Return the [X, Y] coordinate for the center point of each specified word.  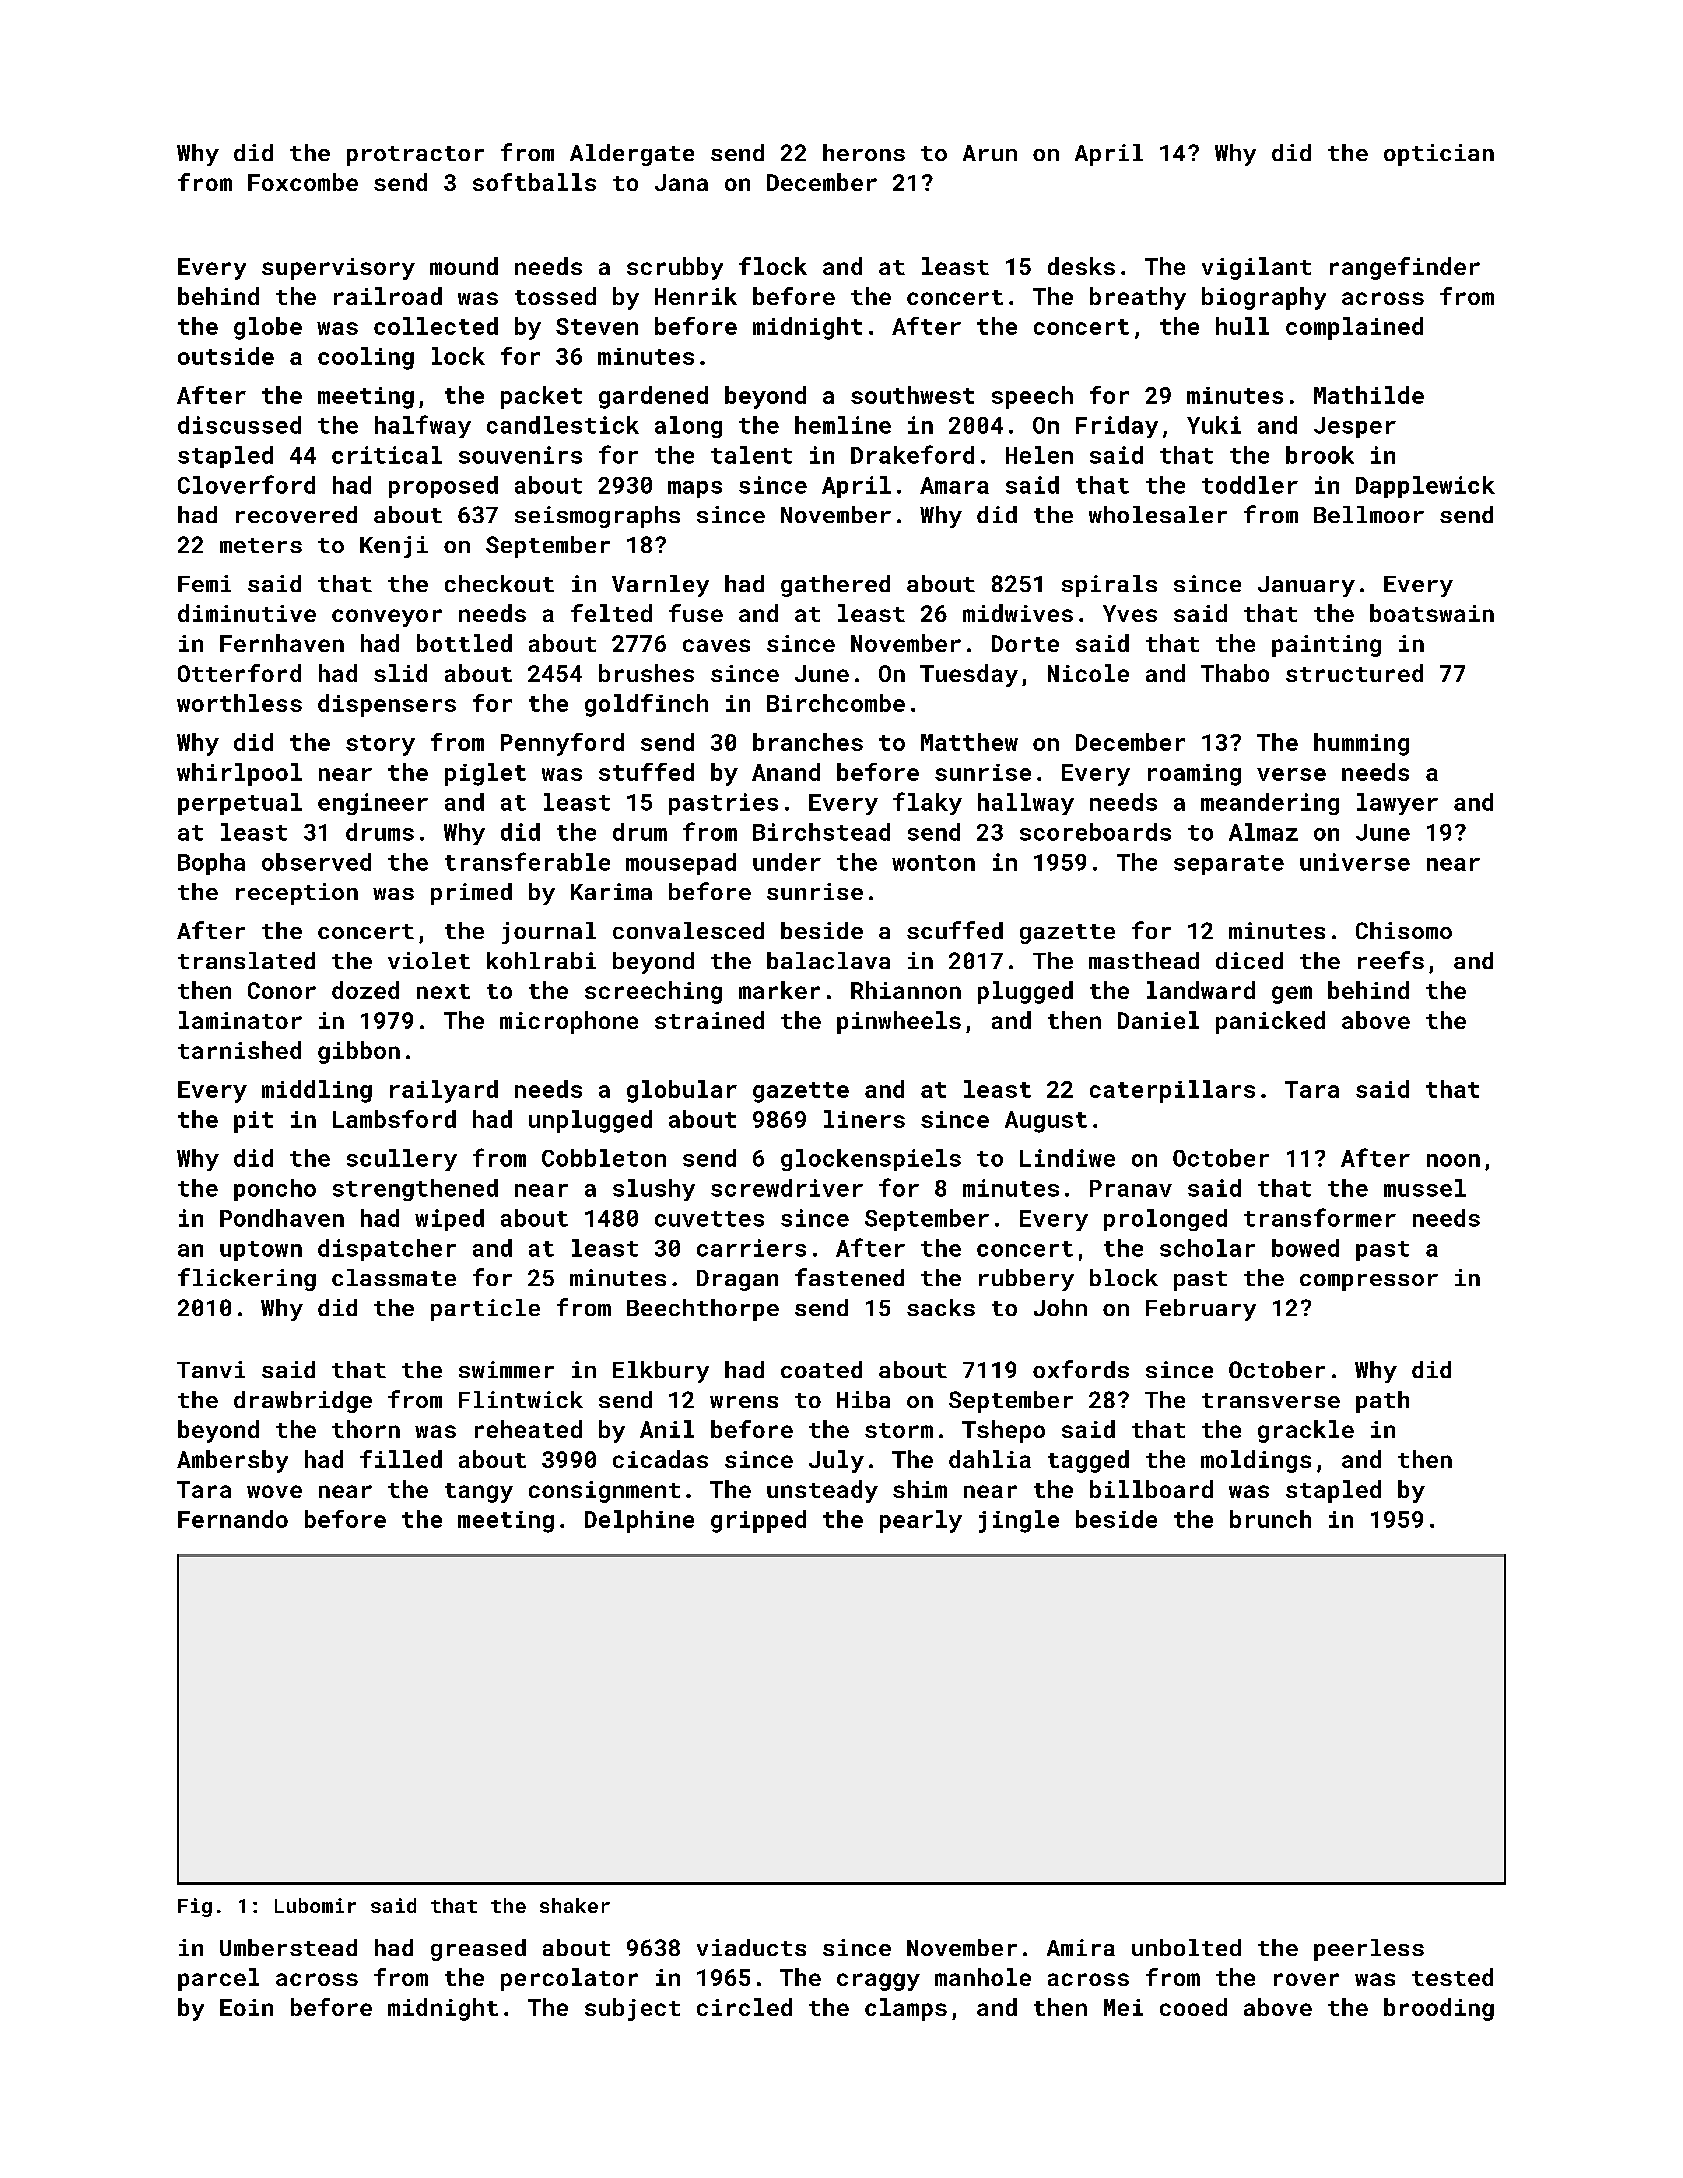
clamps [906, 2009]
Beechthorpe [703, 1310]
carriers [751, 1248]
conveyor [387, 618]
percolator [569, 1979]
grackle [1306, 1431]
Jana [681, 182]
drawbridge [303, 1402]
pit [253, 1122]
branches [808, 742]
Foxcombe [303, 182]
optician [1439, 155]
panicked [1270, 1022]
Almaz [1263, 832]
